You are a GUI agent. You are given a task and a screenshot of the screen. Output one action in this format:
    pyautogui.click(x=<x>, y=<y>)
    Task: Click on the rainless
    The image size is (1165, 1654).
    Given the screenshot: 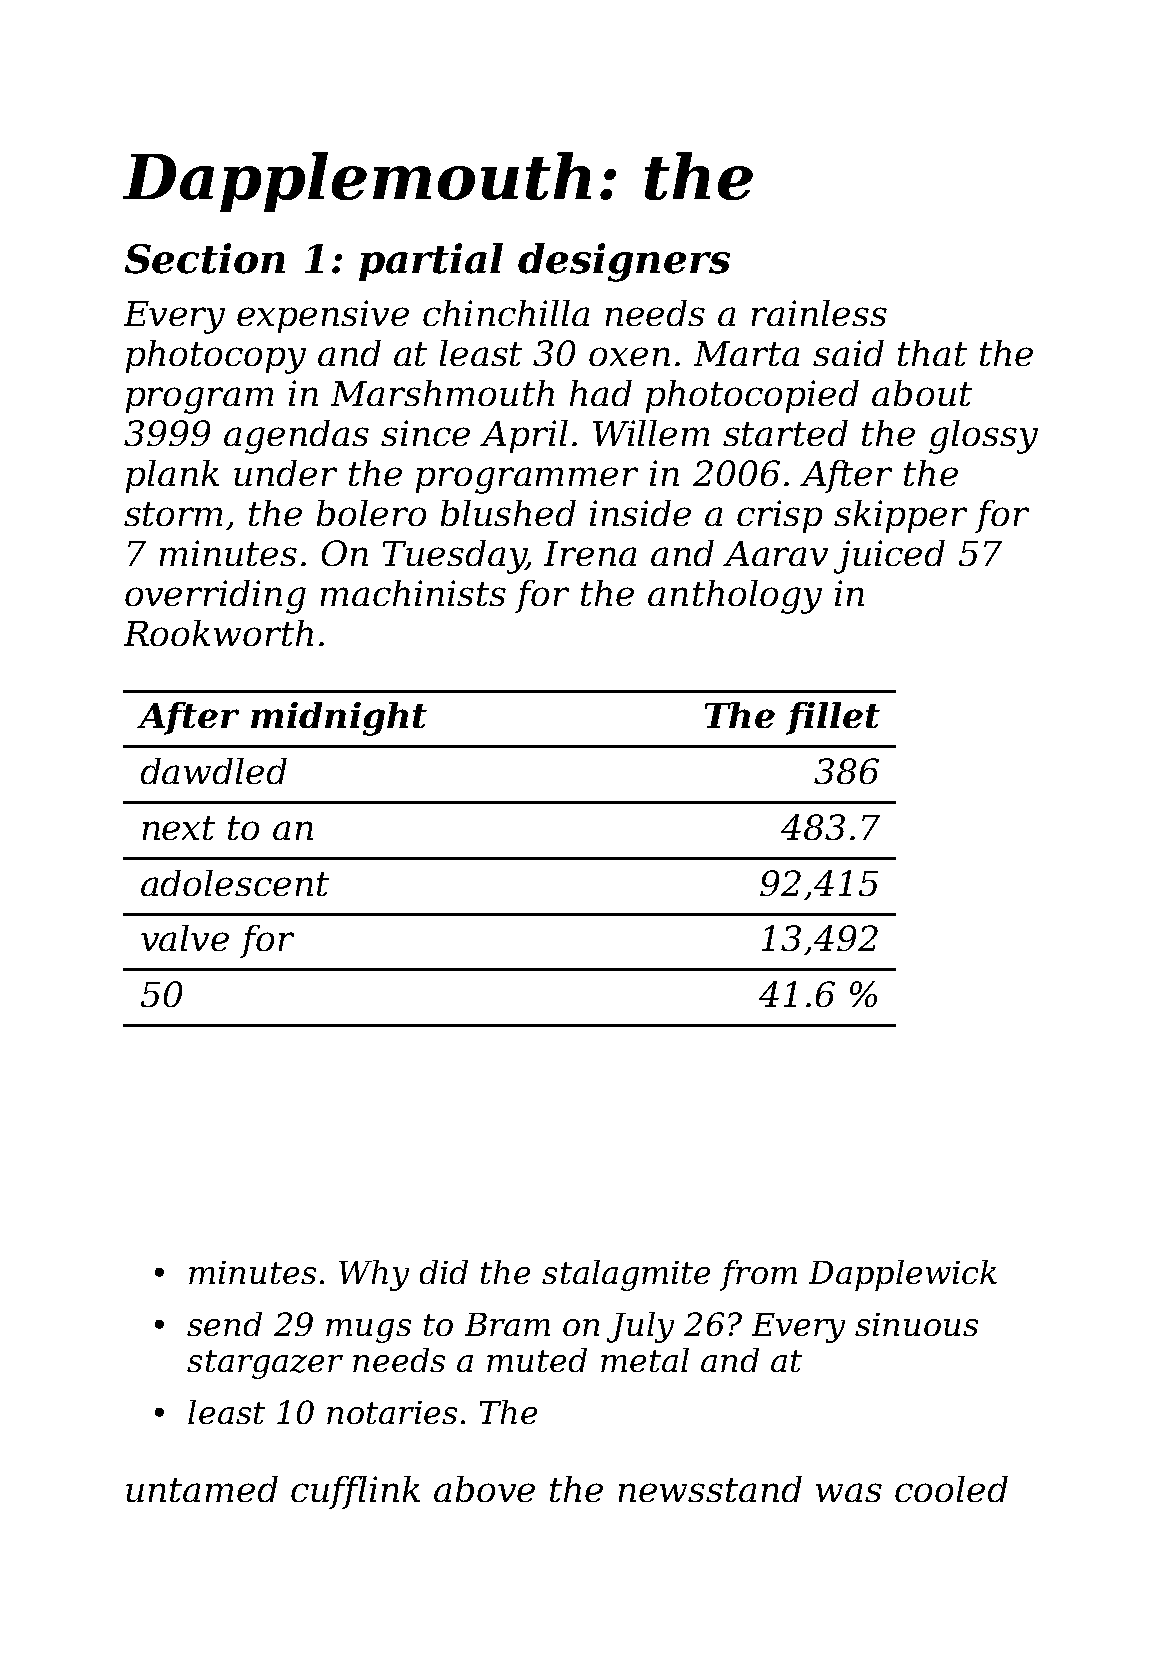 What is the action you would take?
    pyautogui.click(x=819, y=313)
